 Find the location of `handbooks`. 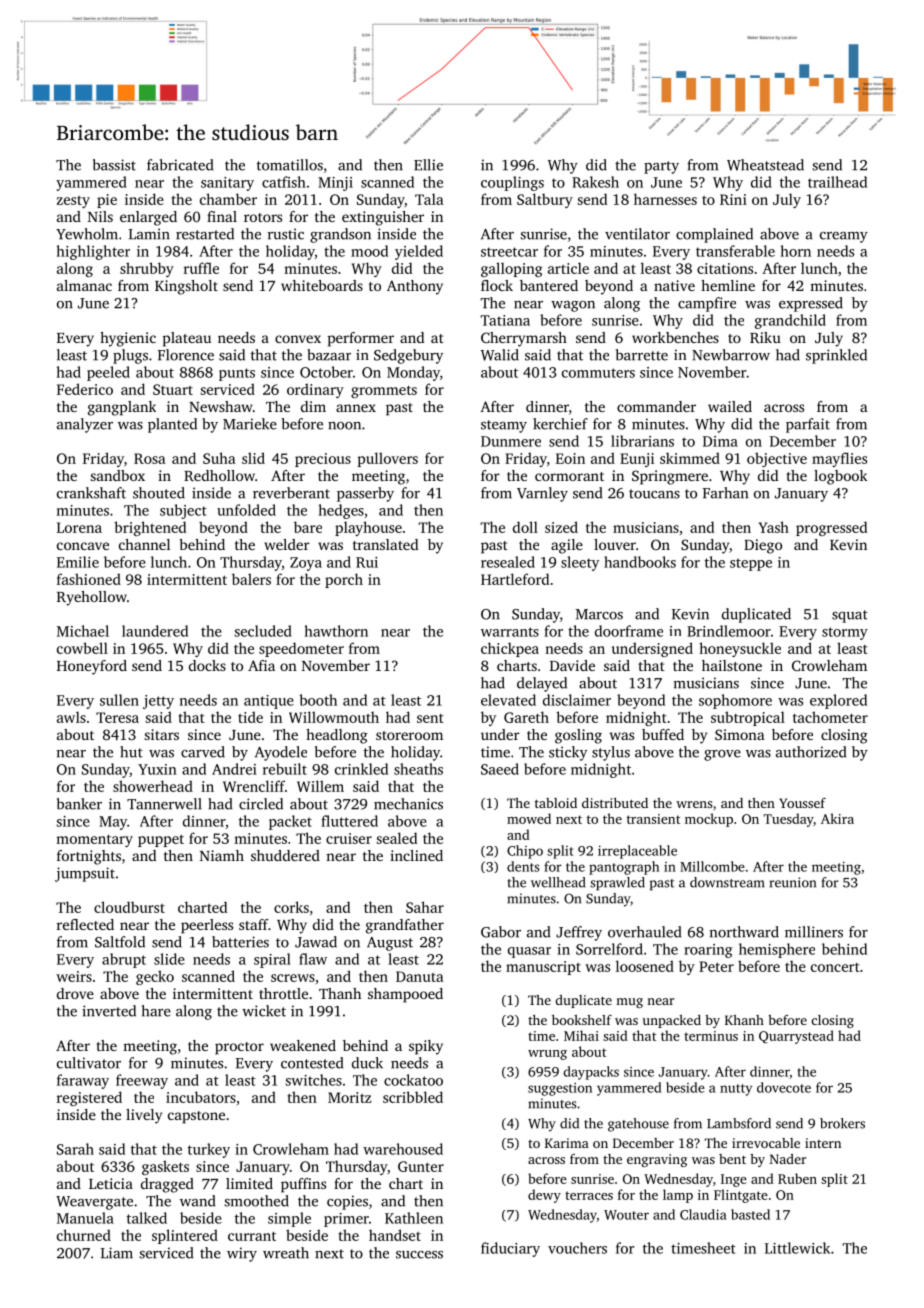

handbooks is located at coordinates (640, 562).
